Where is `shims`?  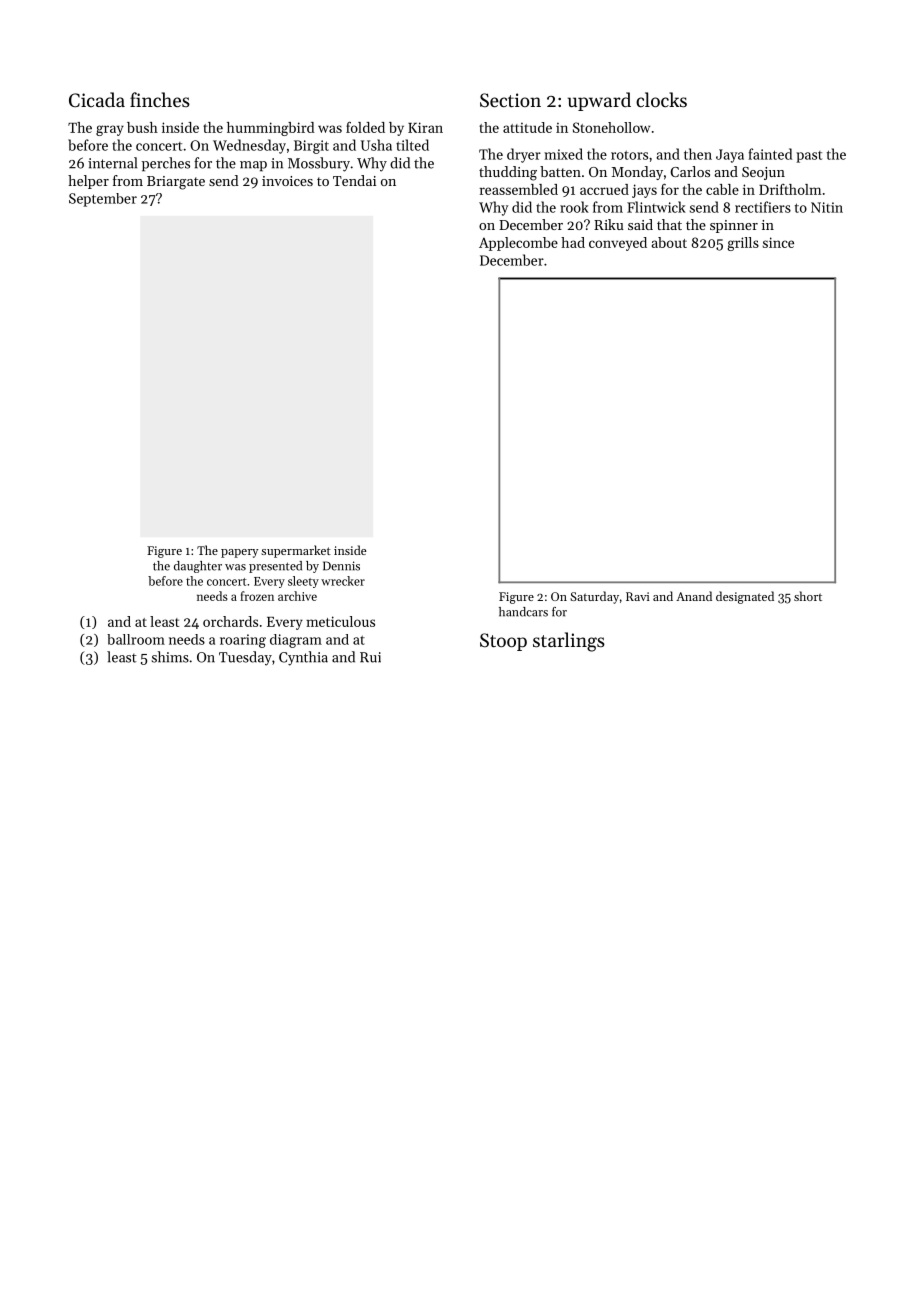 shims is located at coordinates (170, 657).
